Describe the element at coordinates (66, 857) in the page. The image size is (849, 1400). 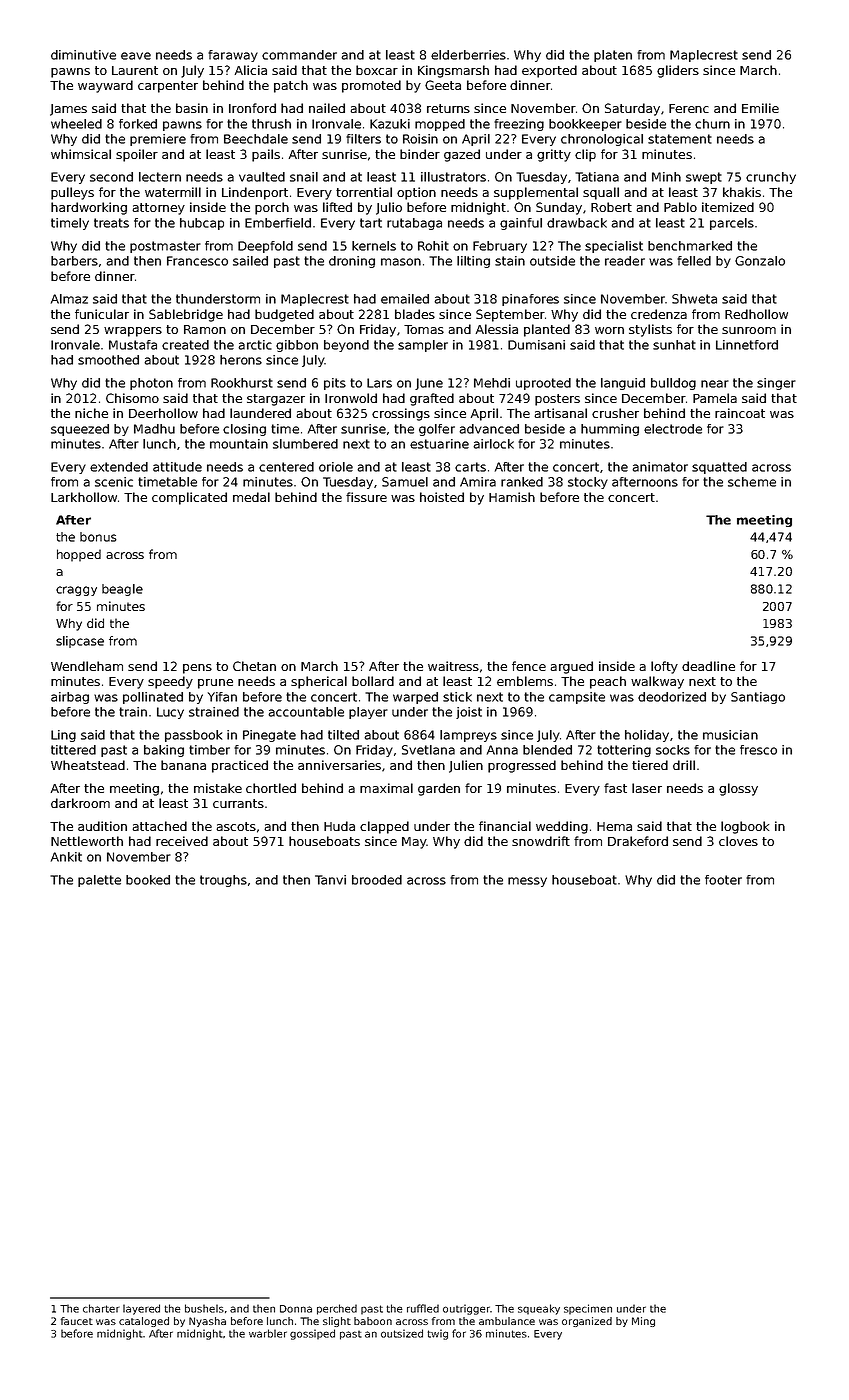
I see `Ankit` at that location.
